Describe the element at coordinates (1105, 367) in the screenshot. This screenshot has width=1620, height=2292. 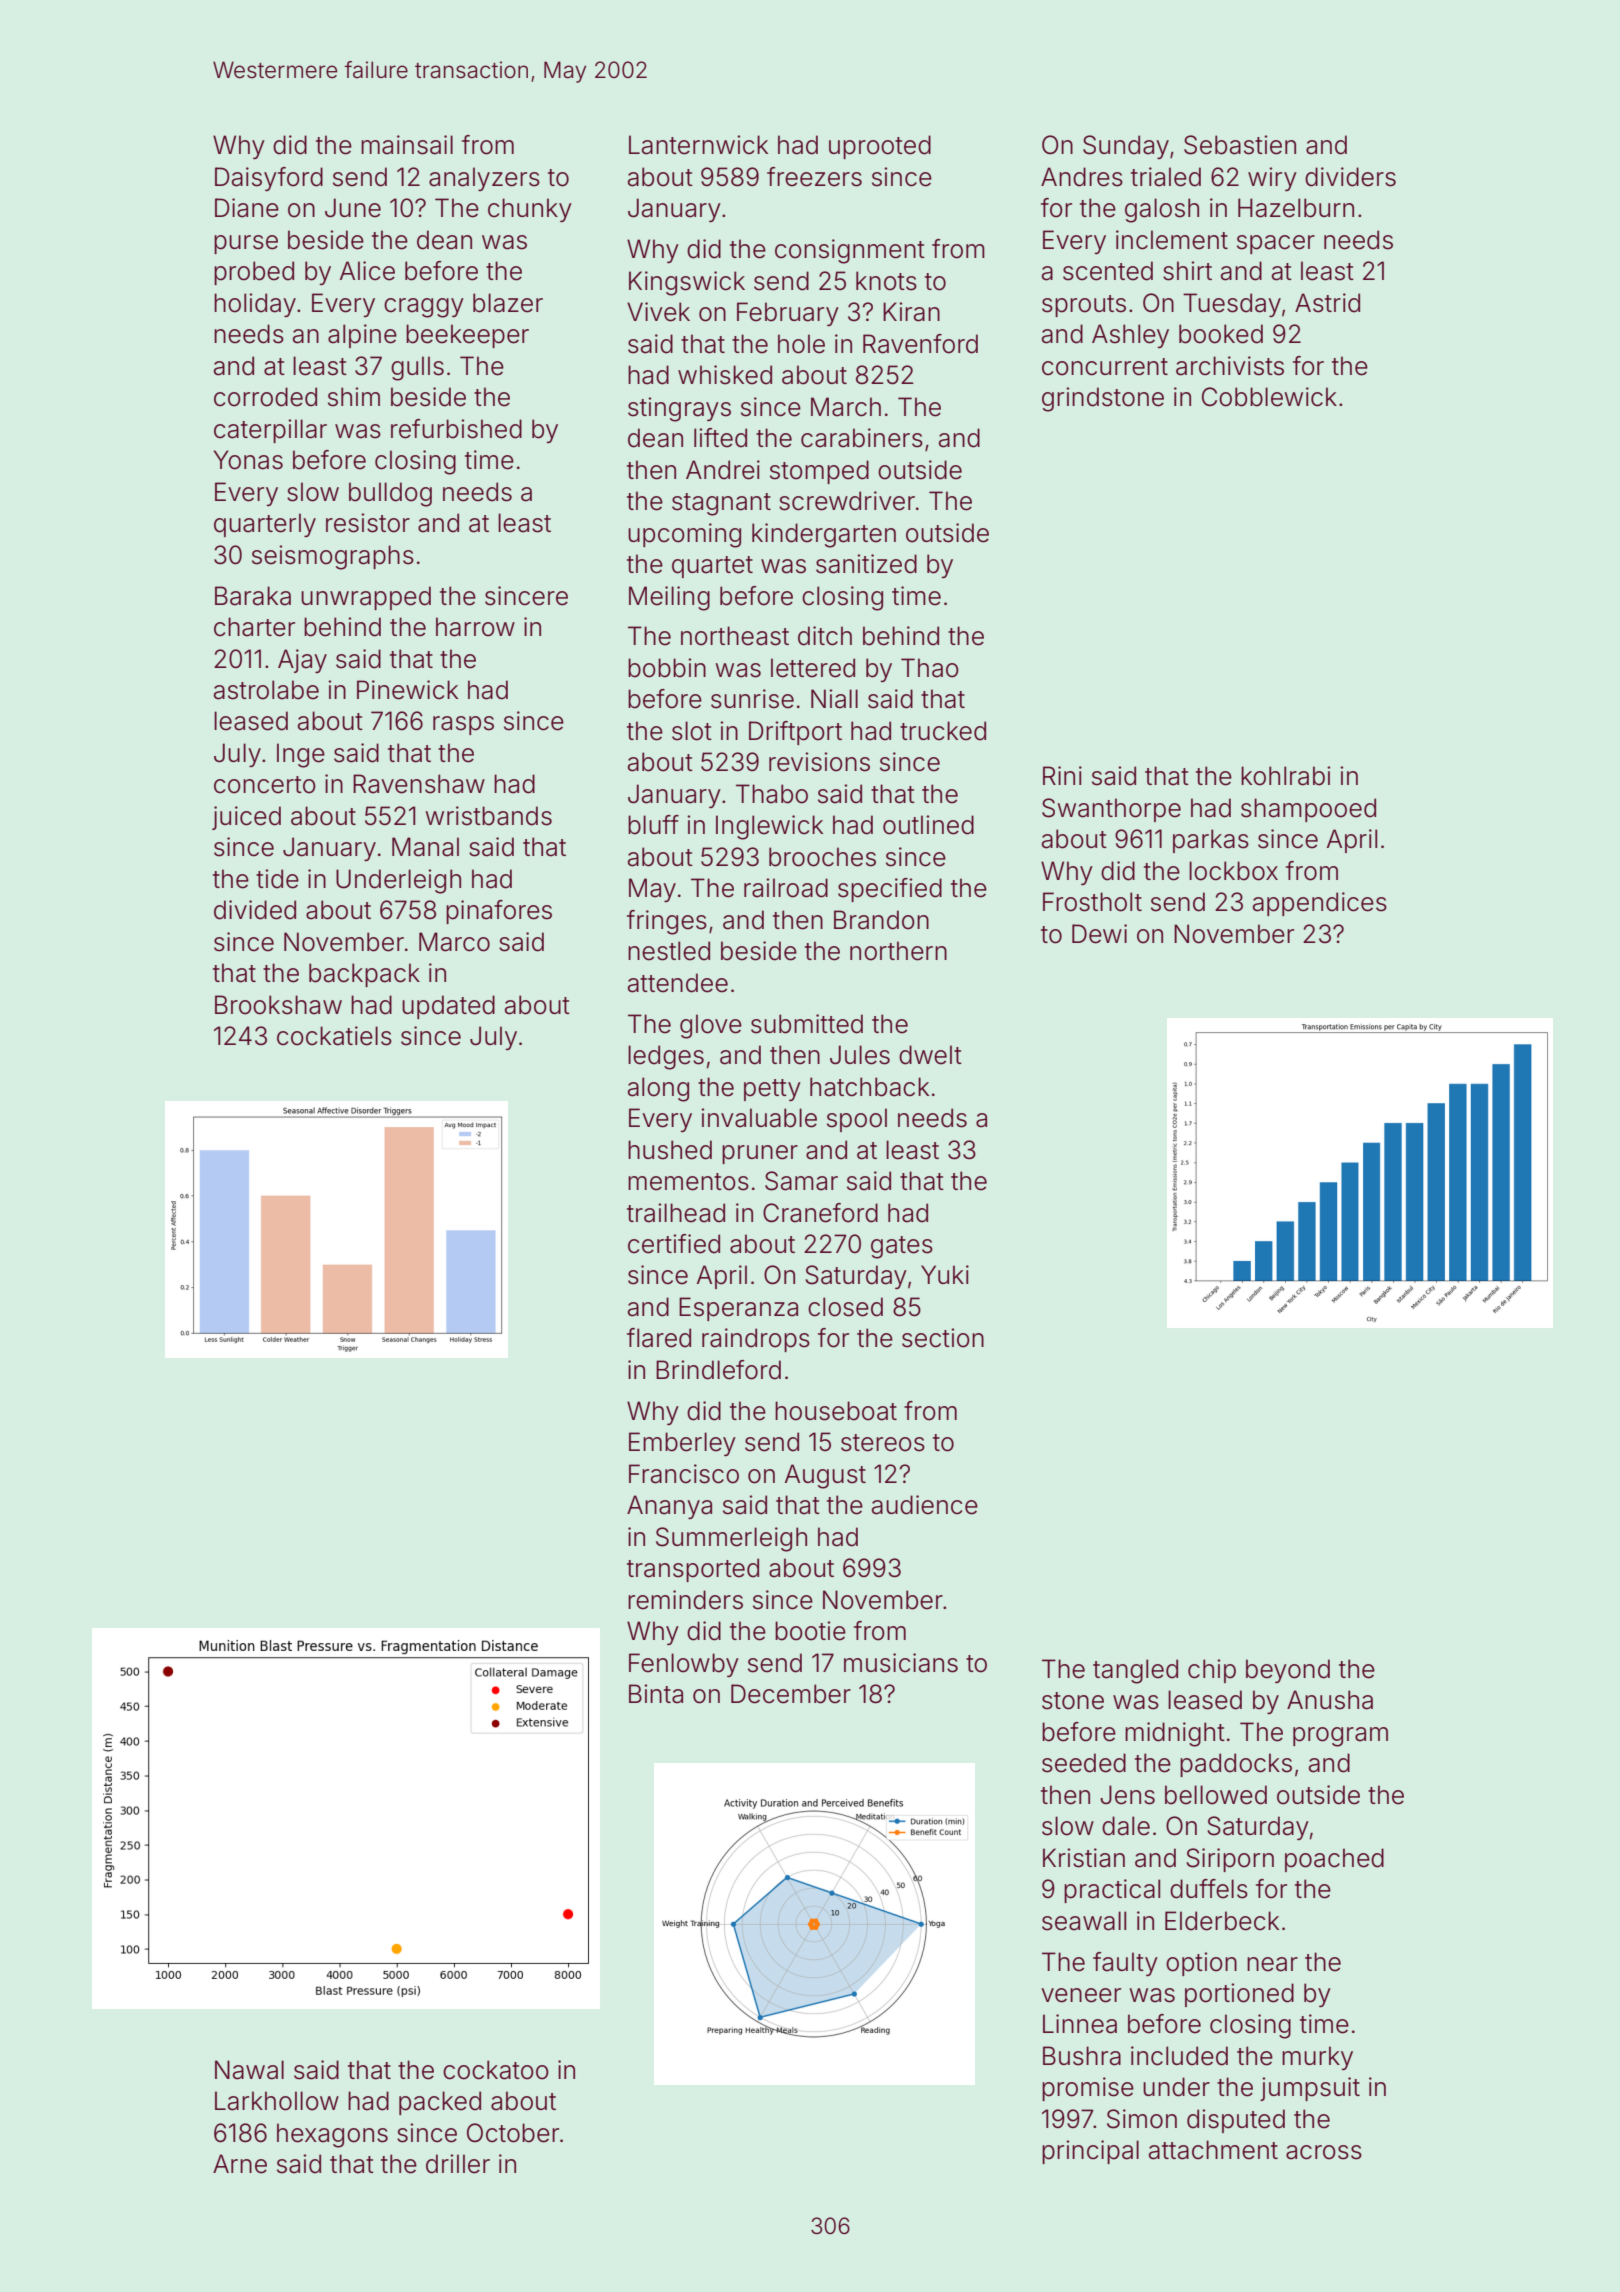
I see `concurrent` at that location.
